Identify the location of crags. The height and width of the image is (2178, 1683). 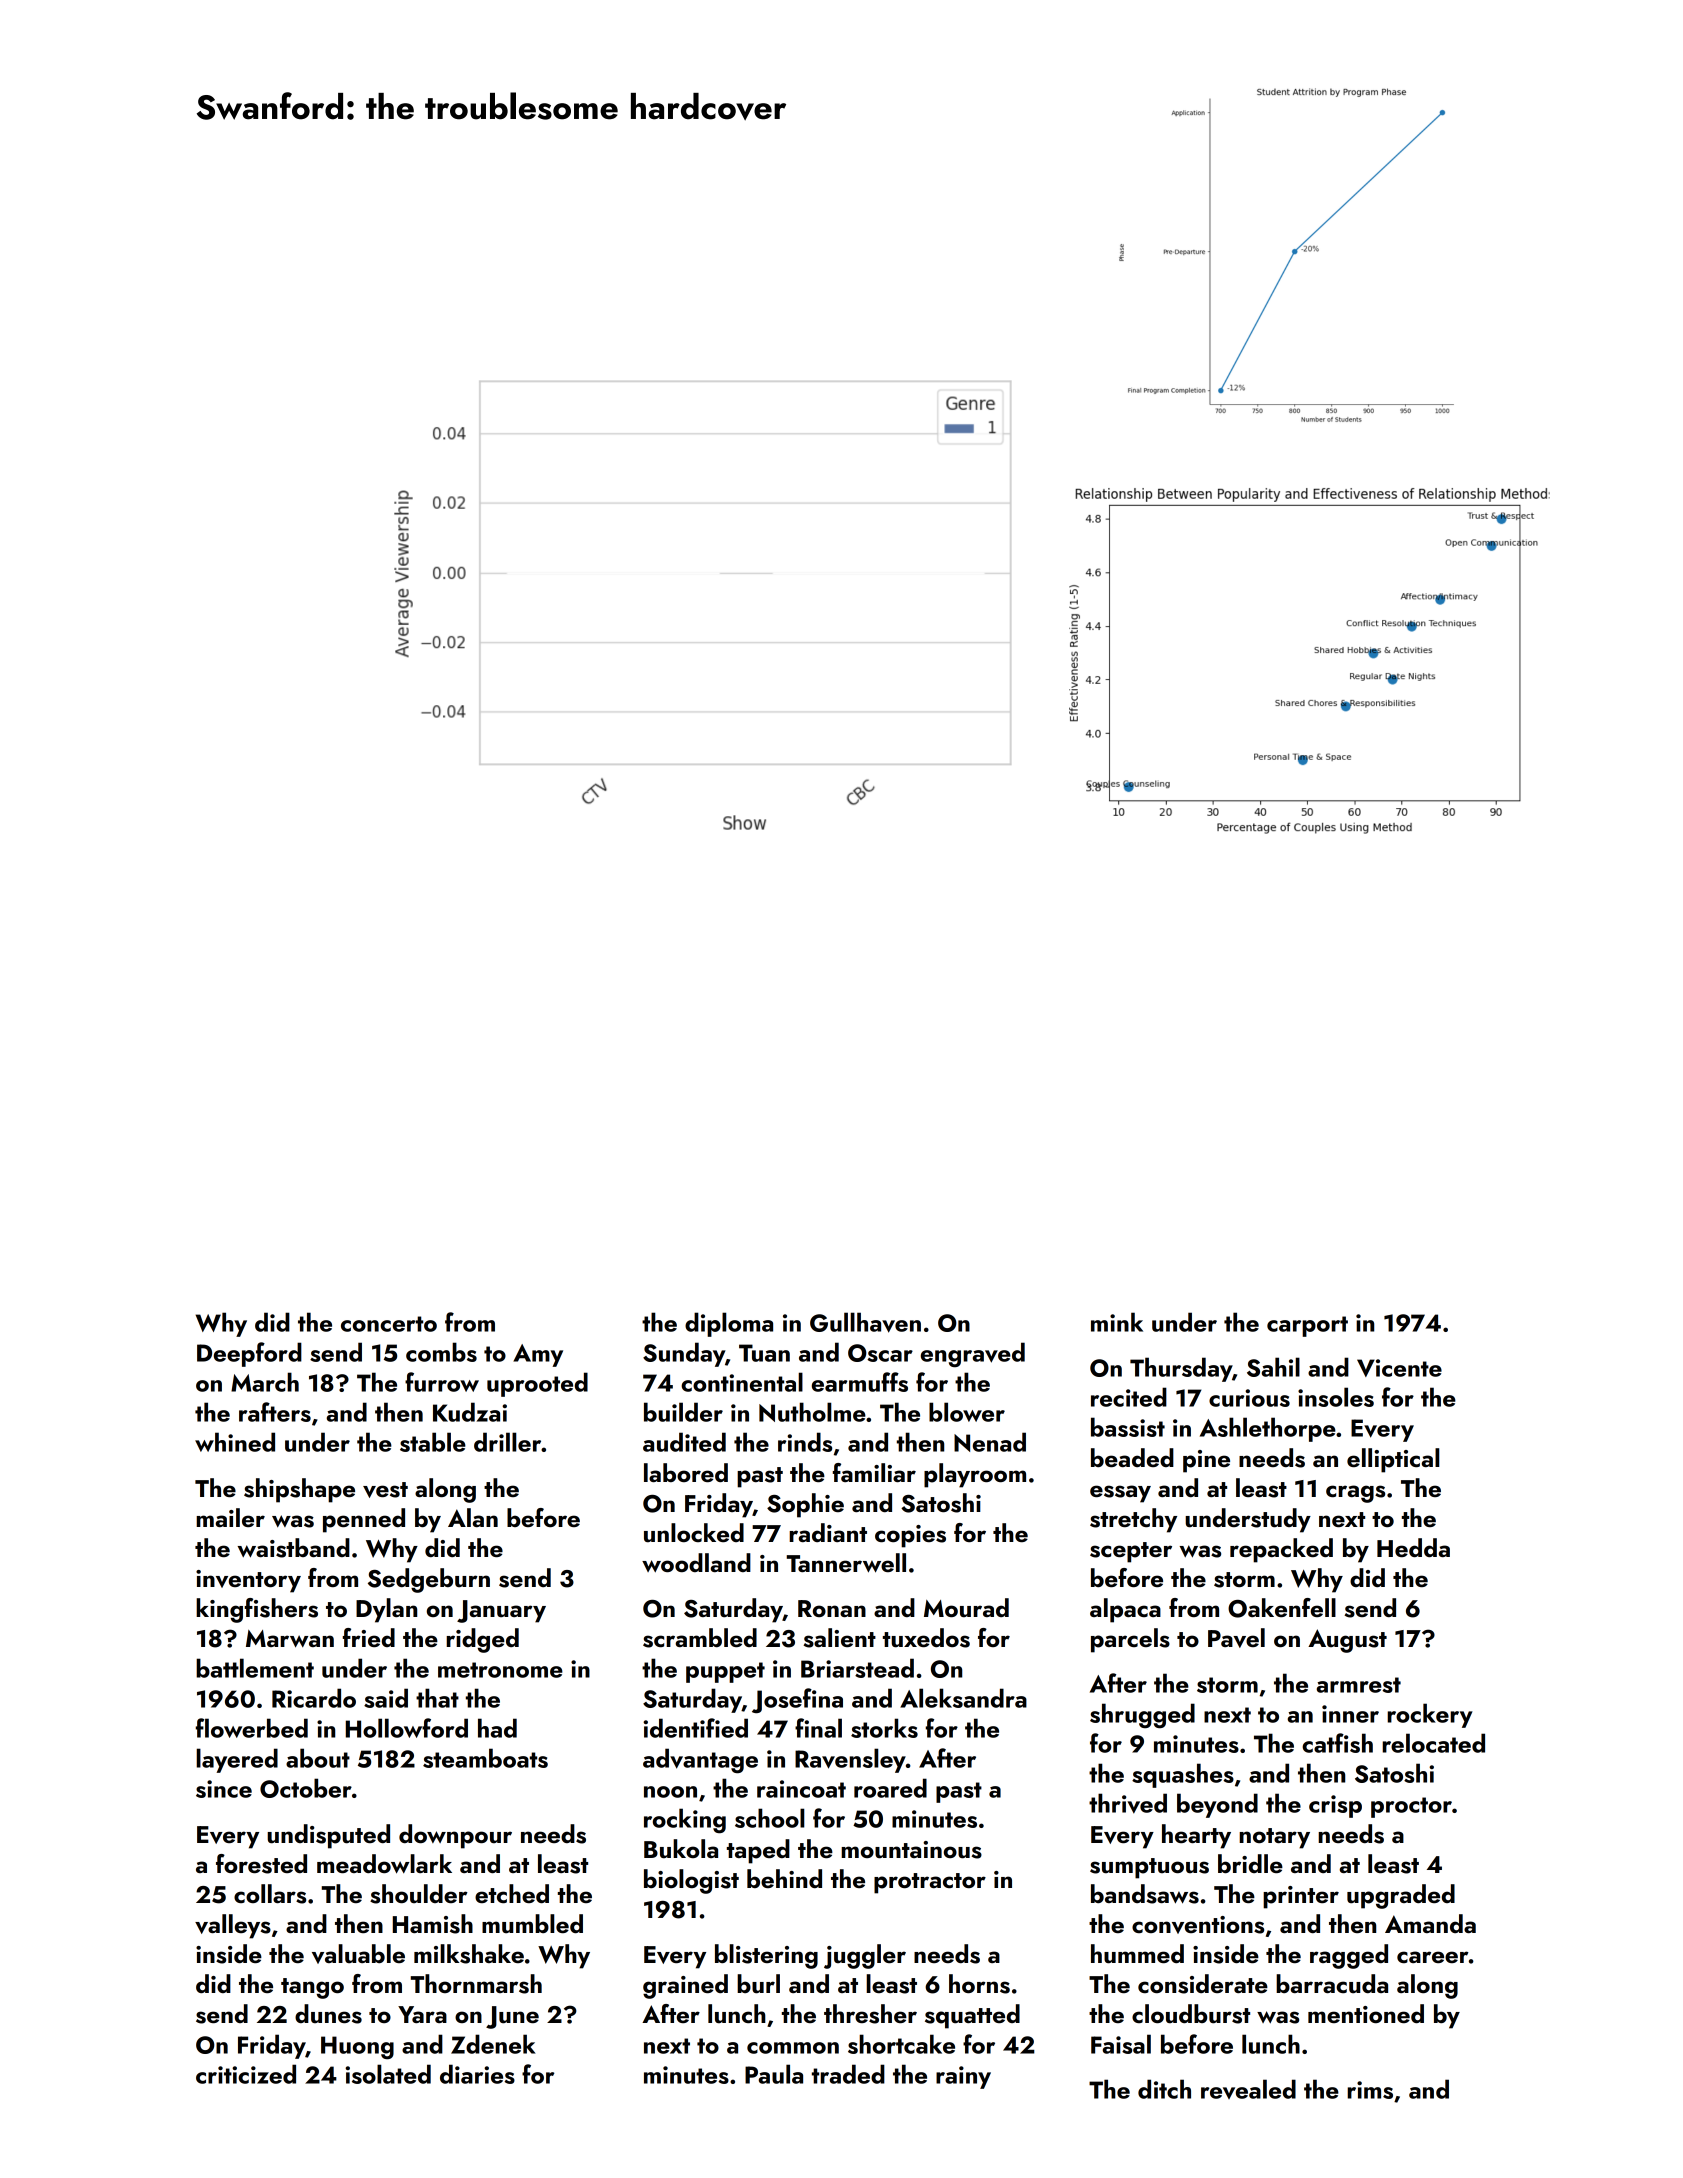
(1355, 1494).
